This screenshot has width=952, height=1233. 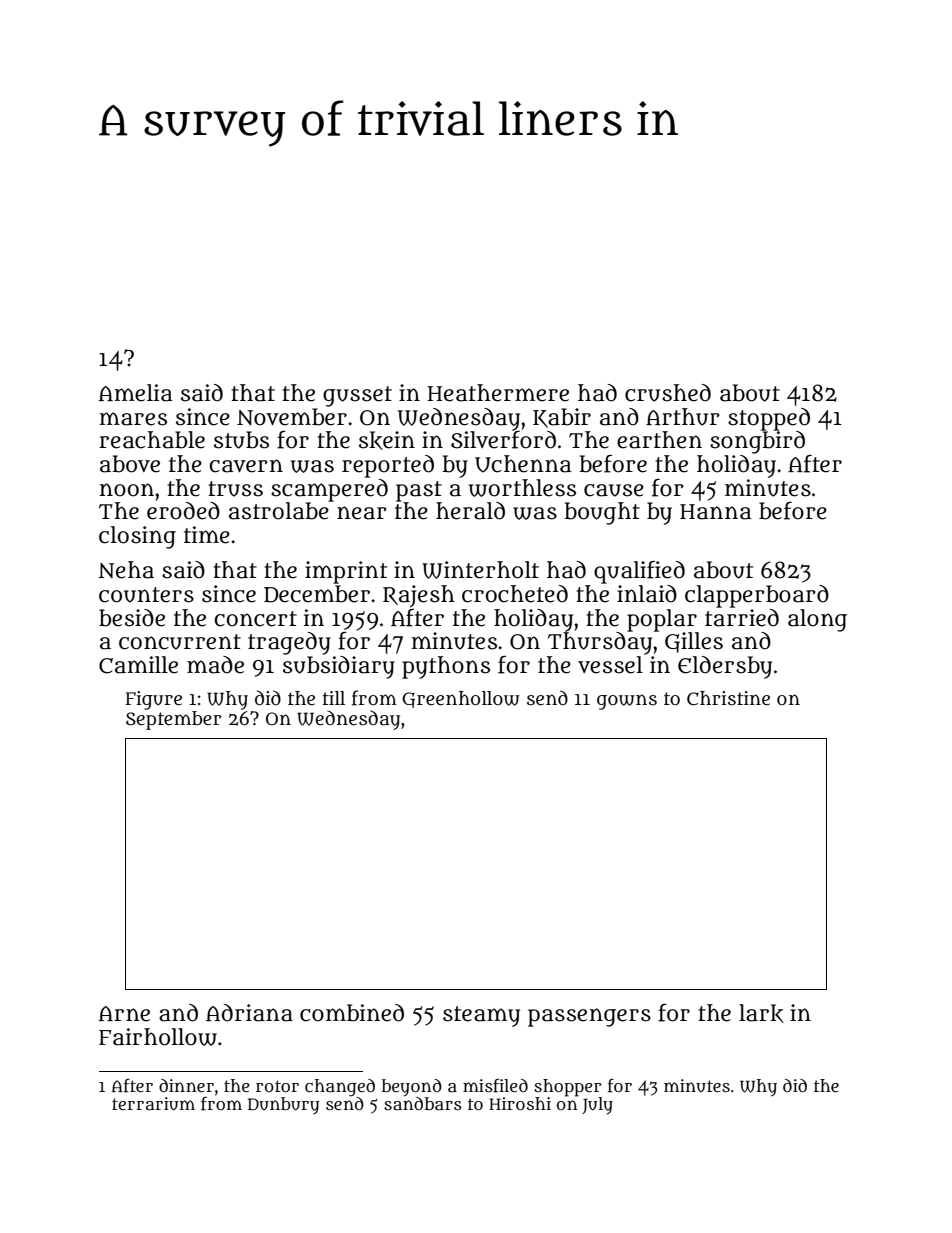 I want to click on made, so click(x=215, y=665).
